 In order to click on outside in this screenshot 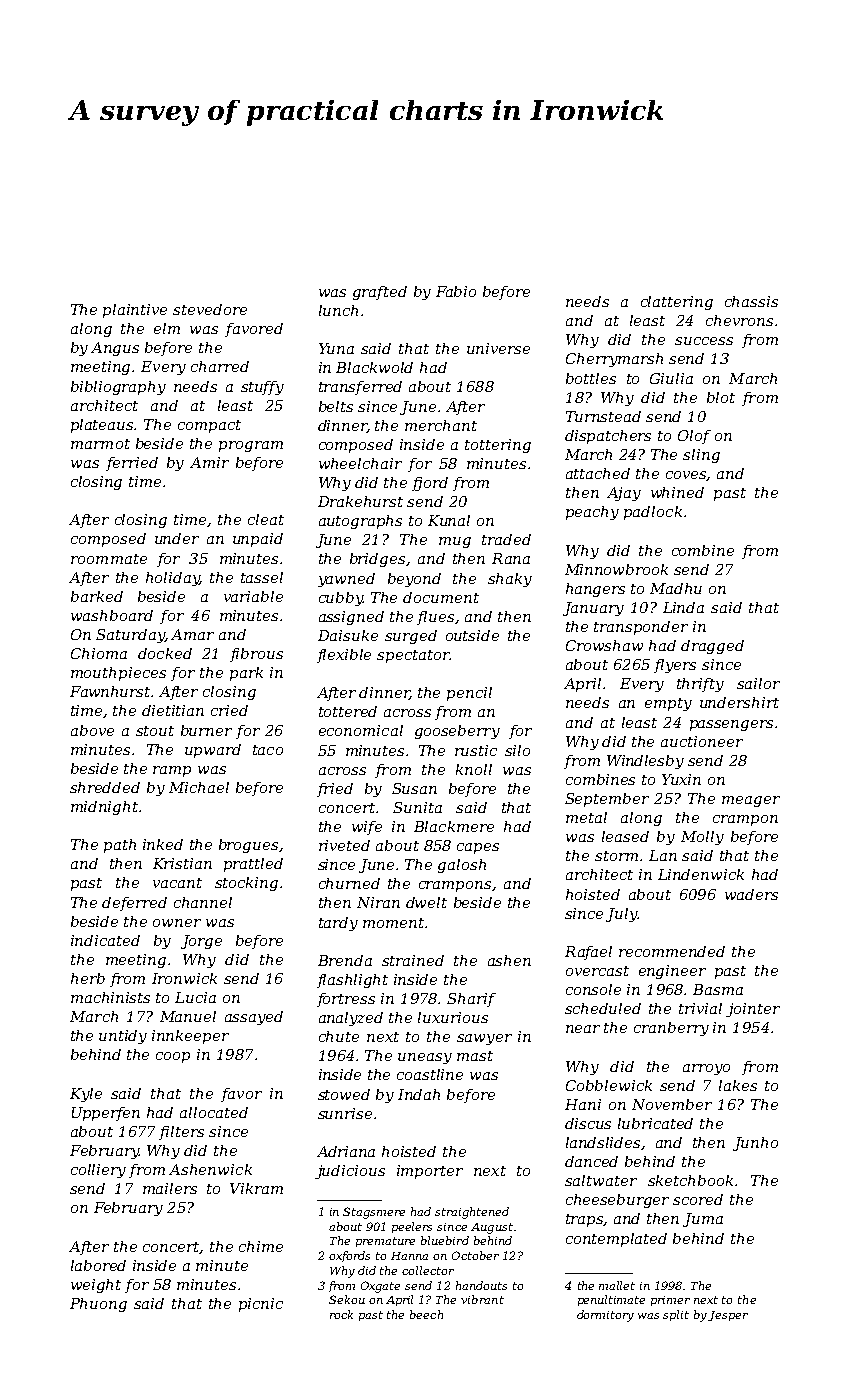, I will do `click(472, 635)`.
